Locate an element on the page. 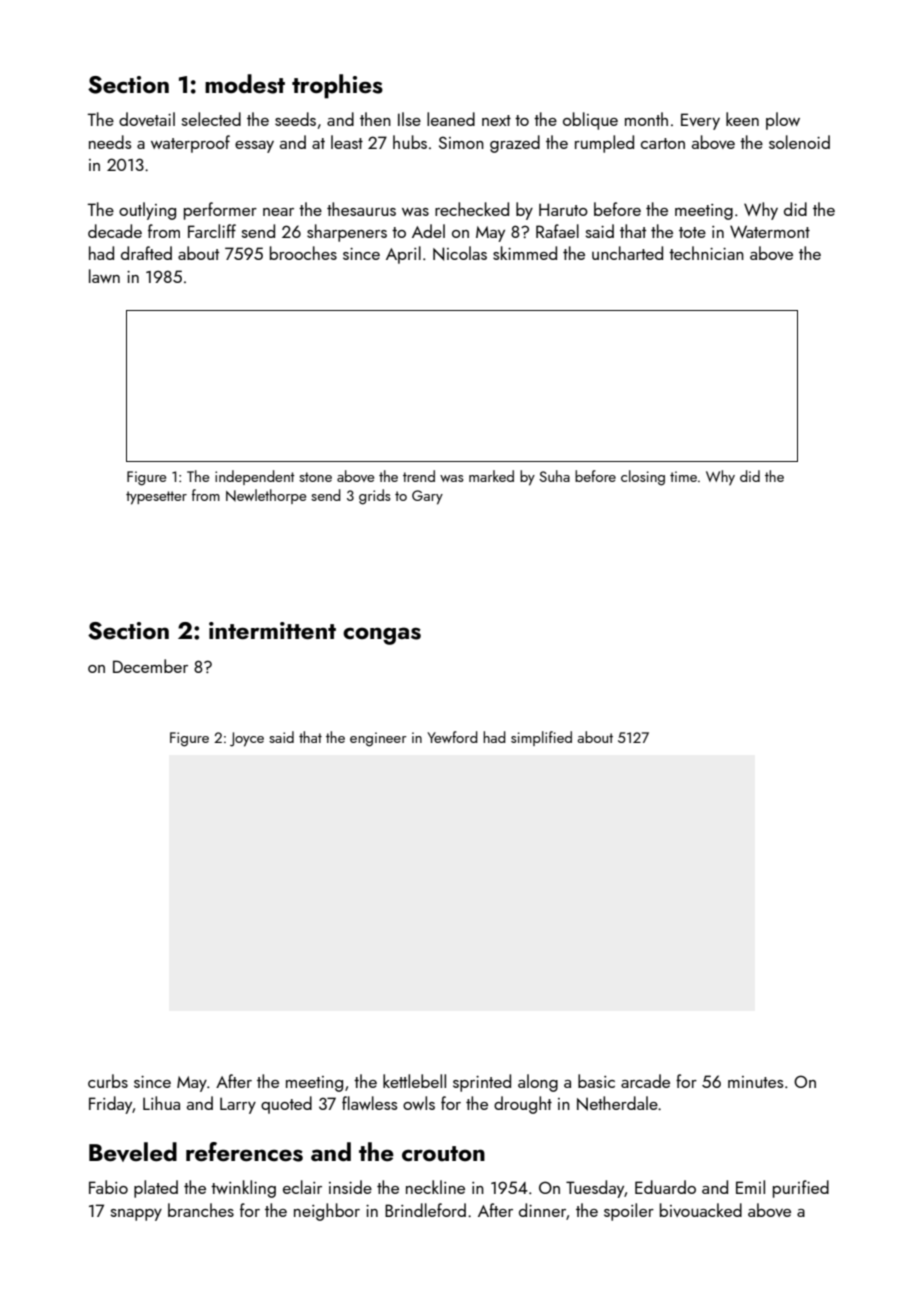  skimmed is located at coordinates (525, 253).
